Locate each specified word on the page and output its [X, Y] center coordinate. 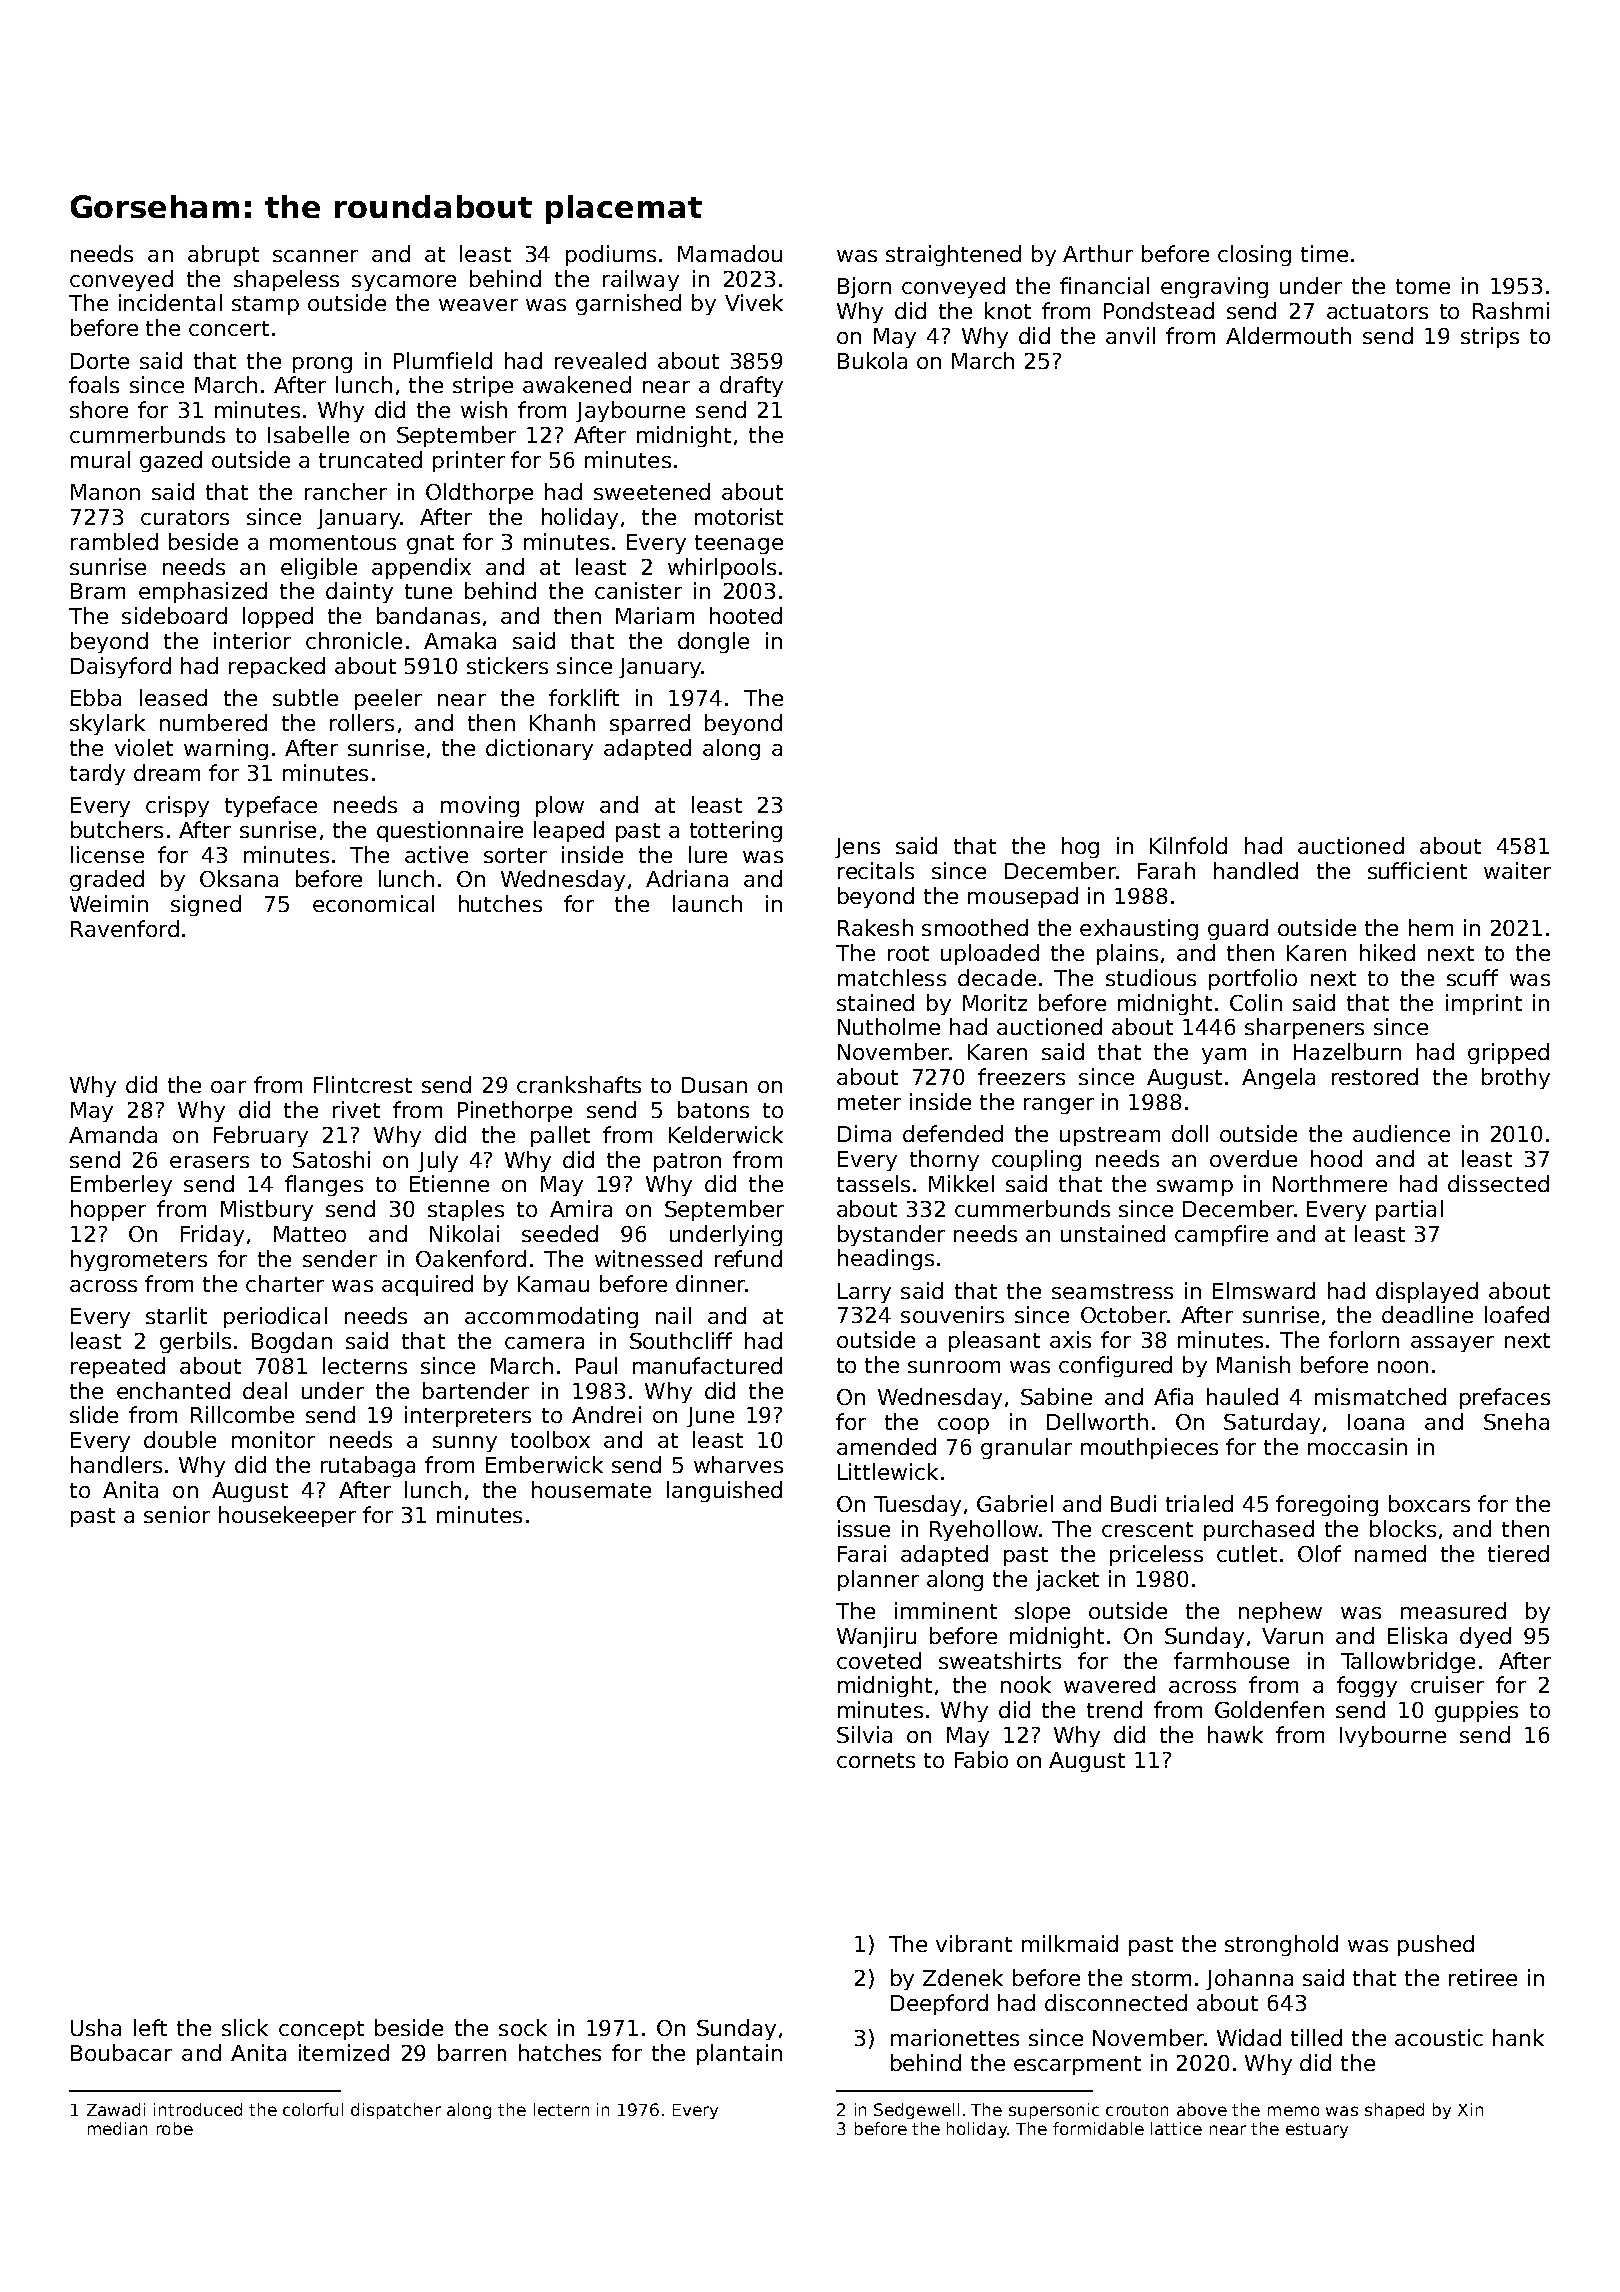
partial [1409, 1210]
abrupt [223, 255]
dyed [1485, 1637]
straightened [953, 255]
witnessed [648, 1258]
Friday [212, 1235]
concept [321, 2030]
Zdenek [963, 1977]
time [1324, 253]
